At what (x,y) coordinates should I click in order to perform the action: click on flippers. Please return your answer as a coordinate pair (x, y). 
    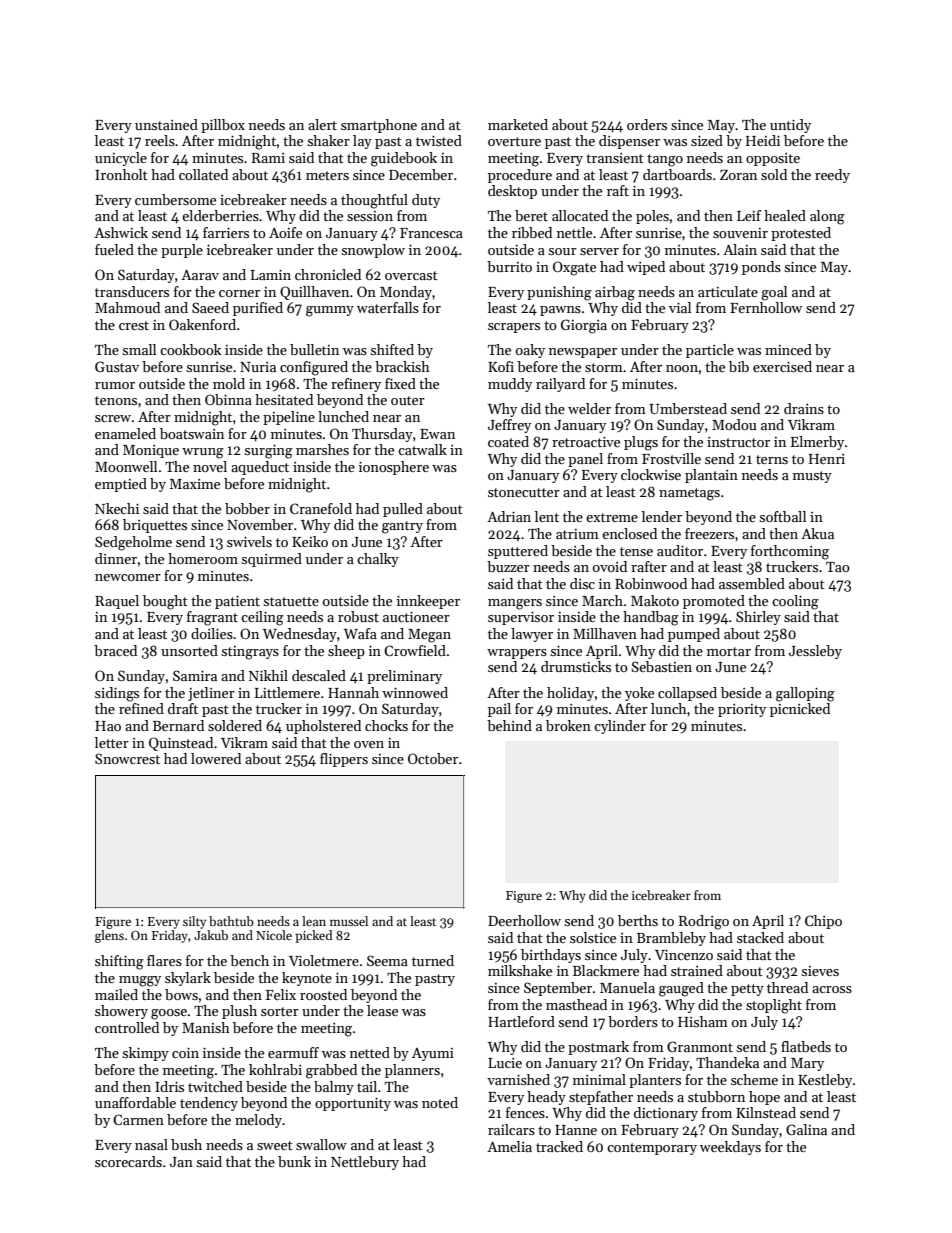
    Looking at the image, I should click on (344, 760).
